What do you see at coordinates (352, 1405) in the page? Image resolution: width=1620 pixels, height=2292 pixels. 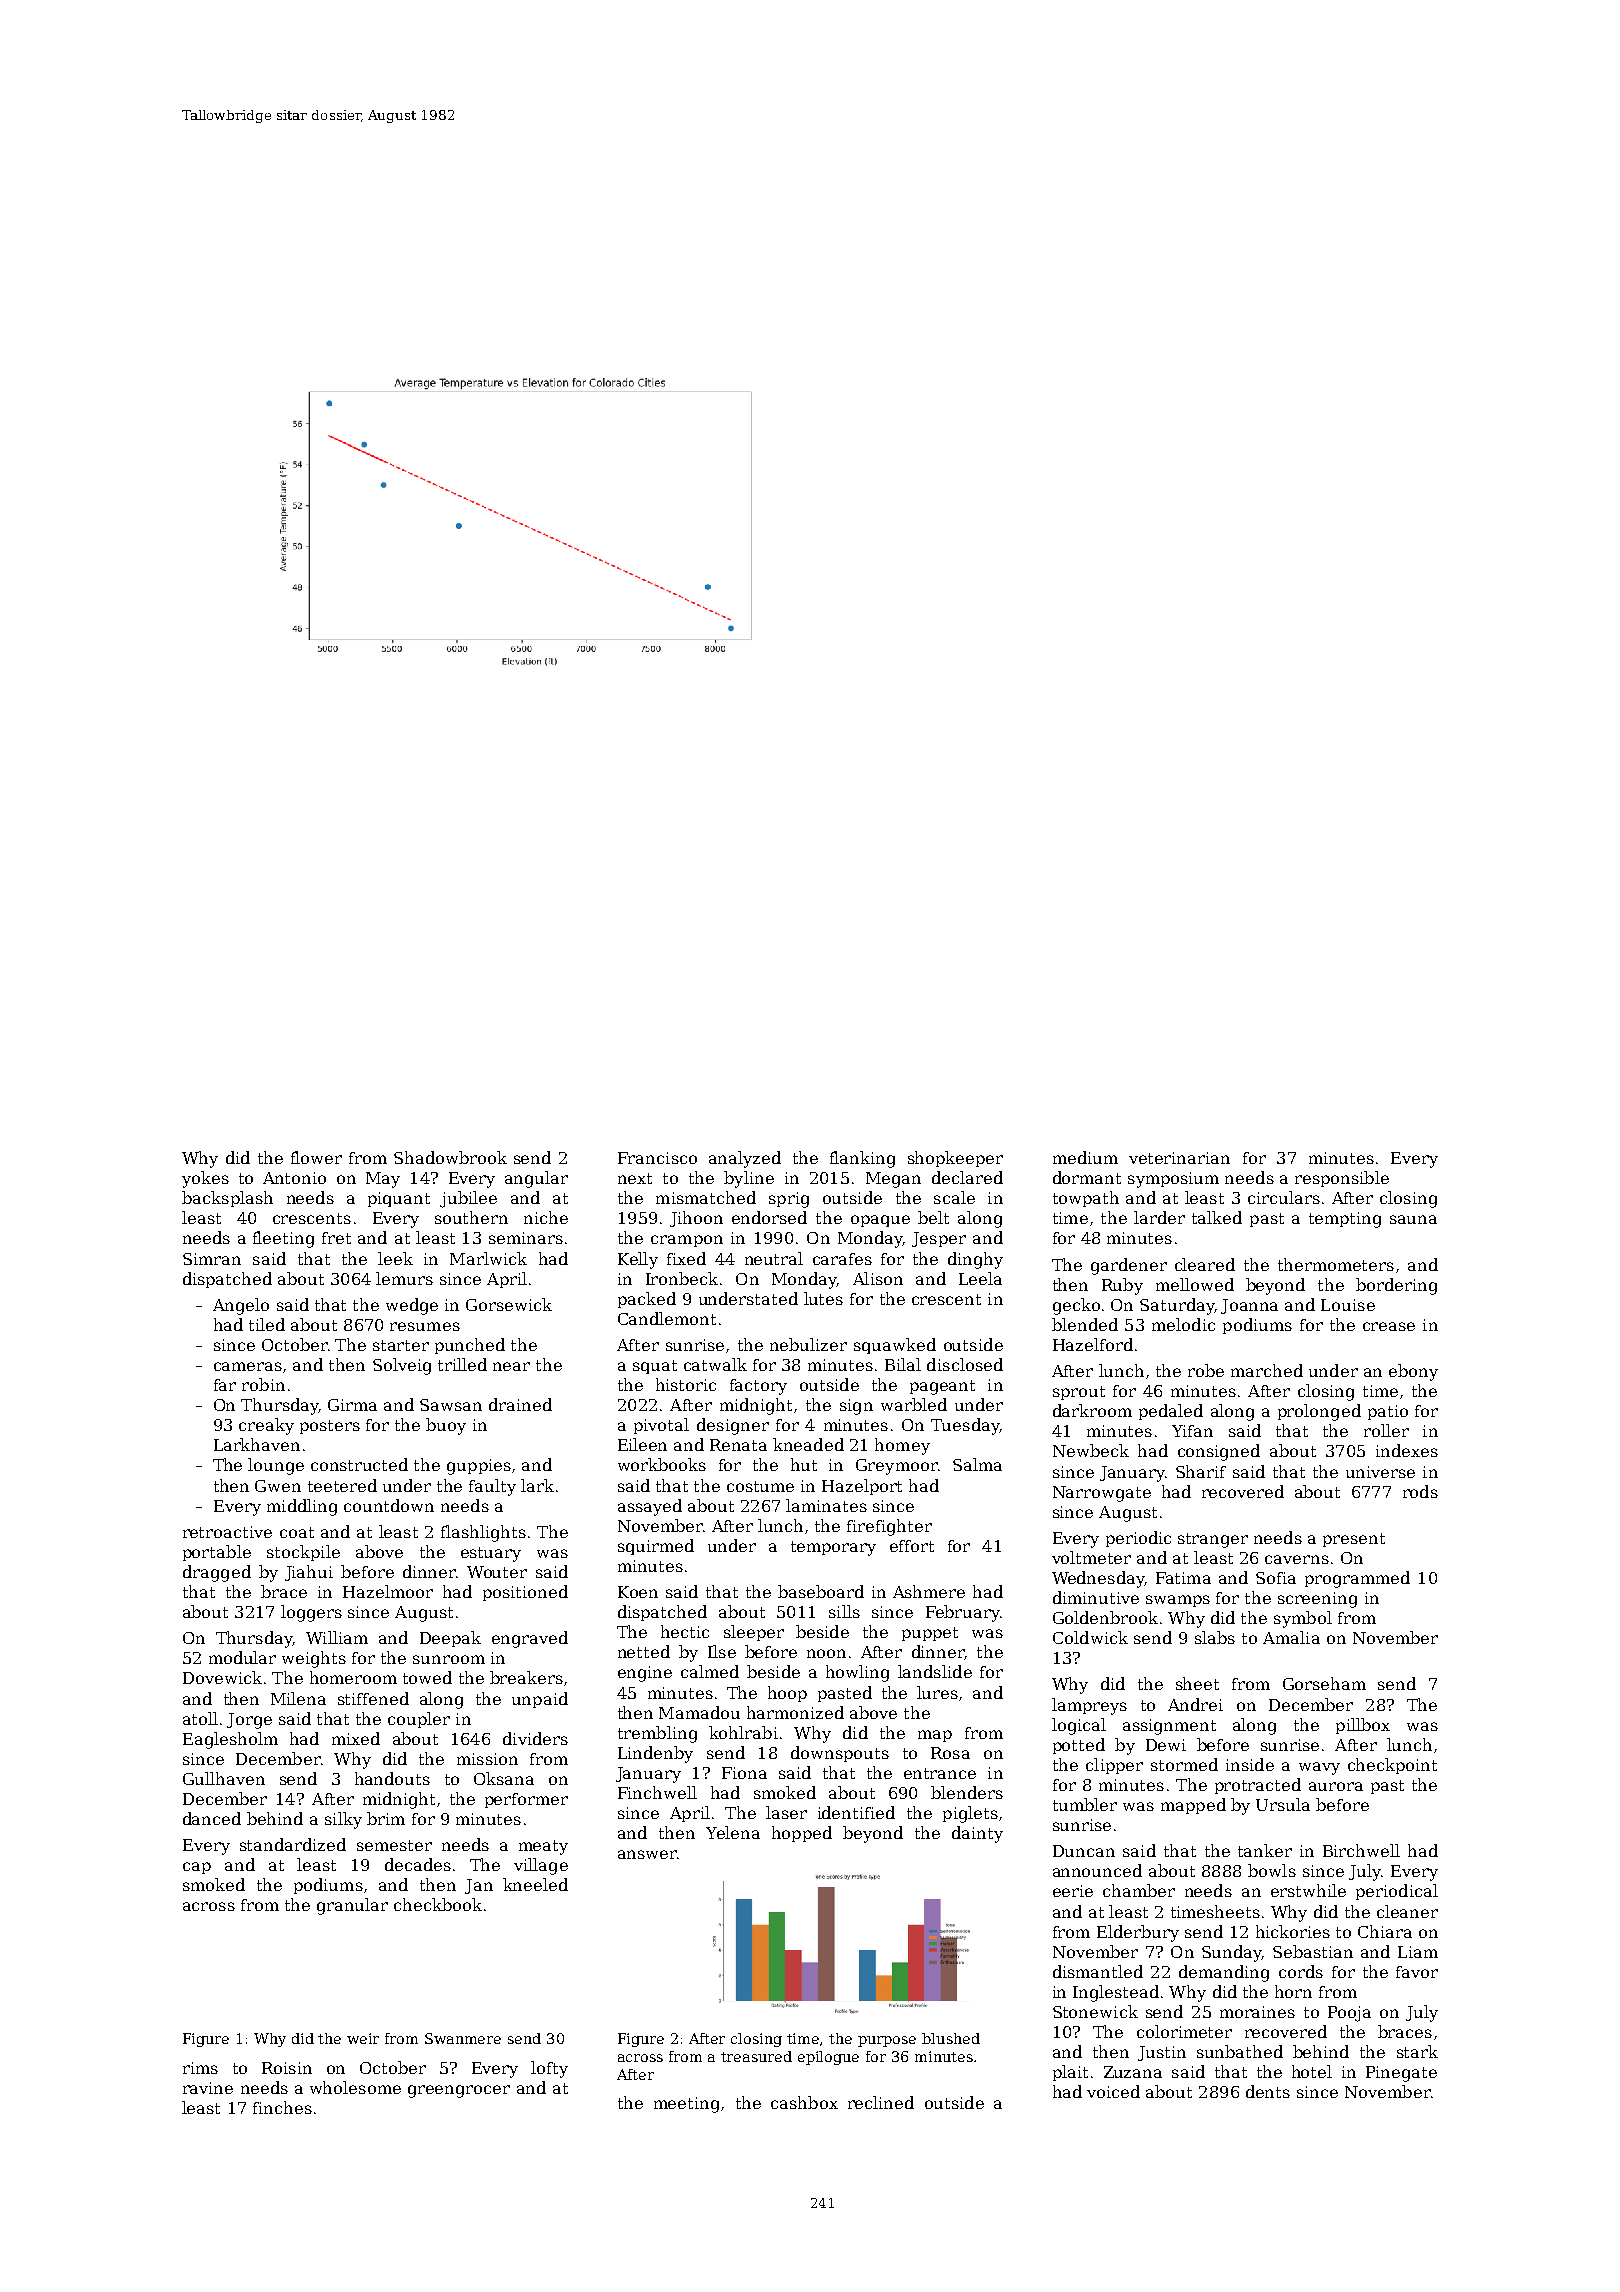 I see `Girma` at bounding box center [352, 1405].
